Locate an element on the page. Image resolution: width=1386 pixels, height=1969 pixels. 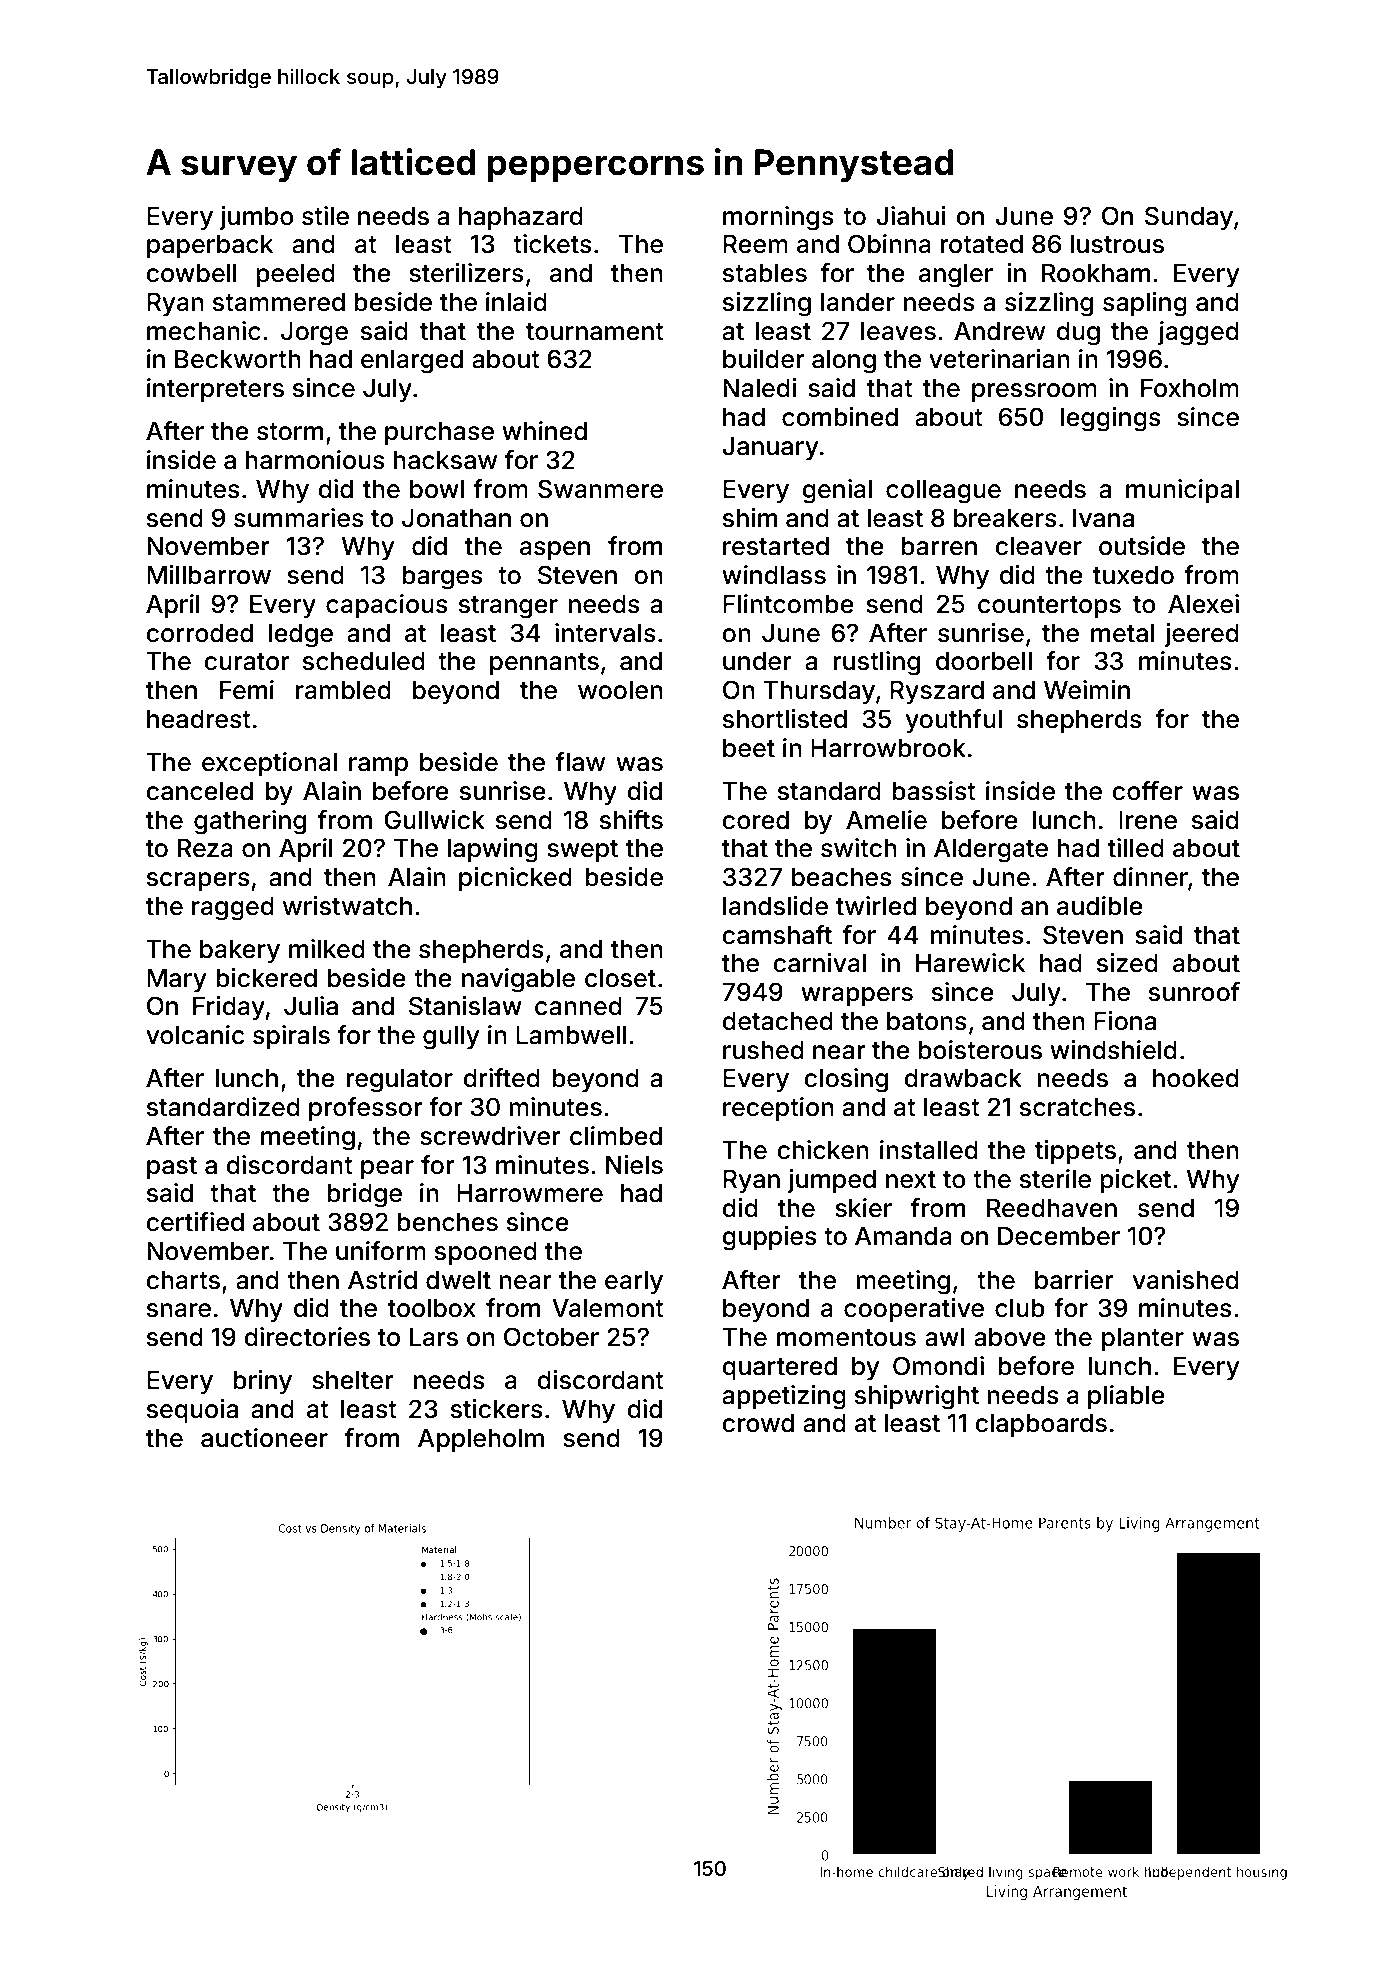
metal is located at coordinates (1122, 633).
